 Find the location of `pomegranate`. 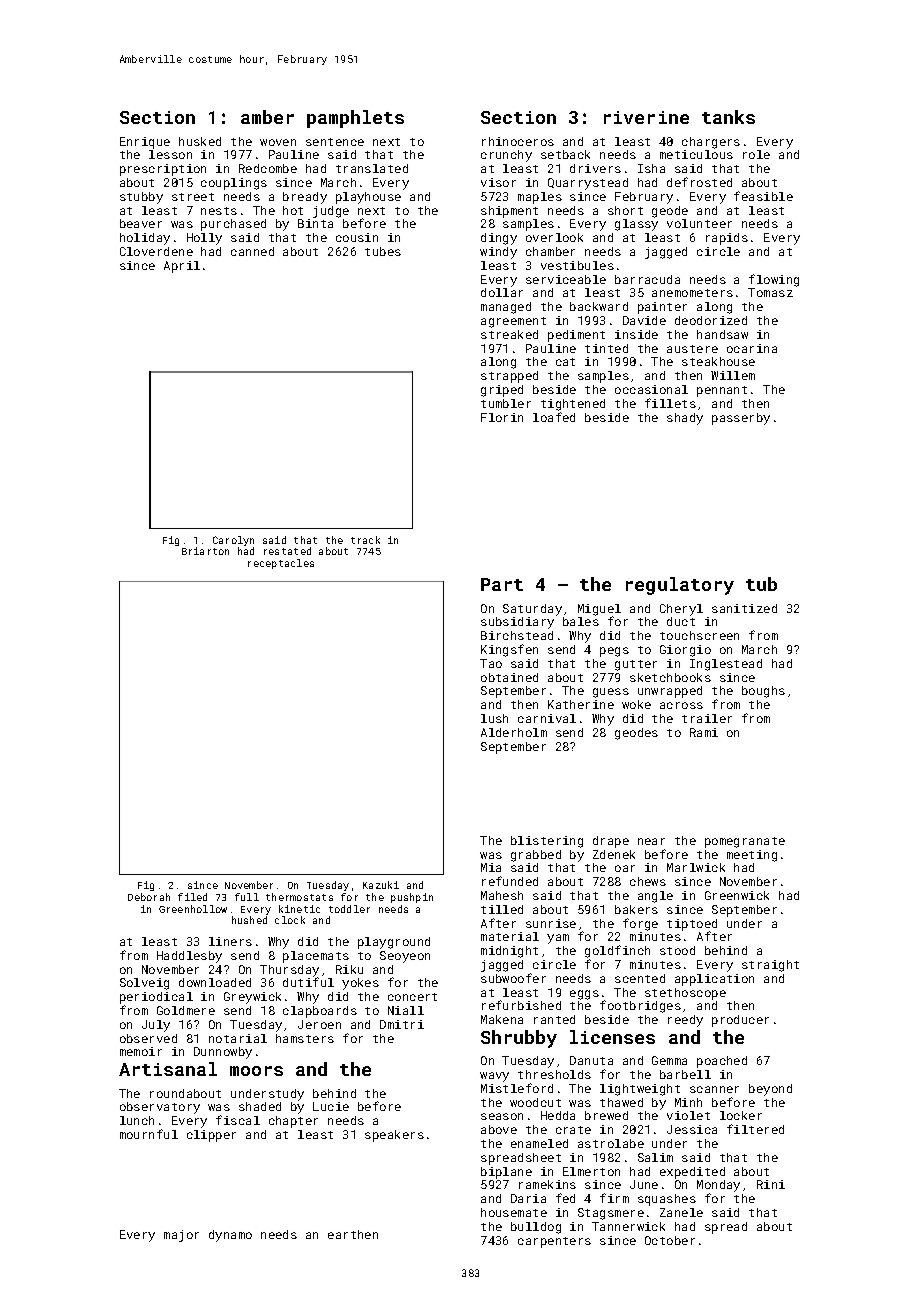

pomegranate is located at coordinates (745, 842).
